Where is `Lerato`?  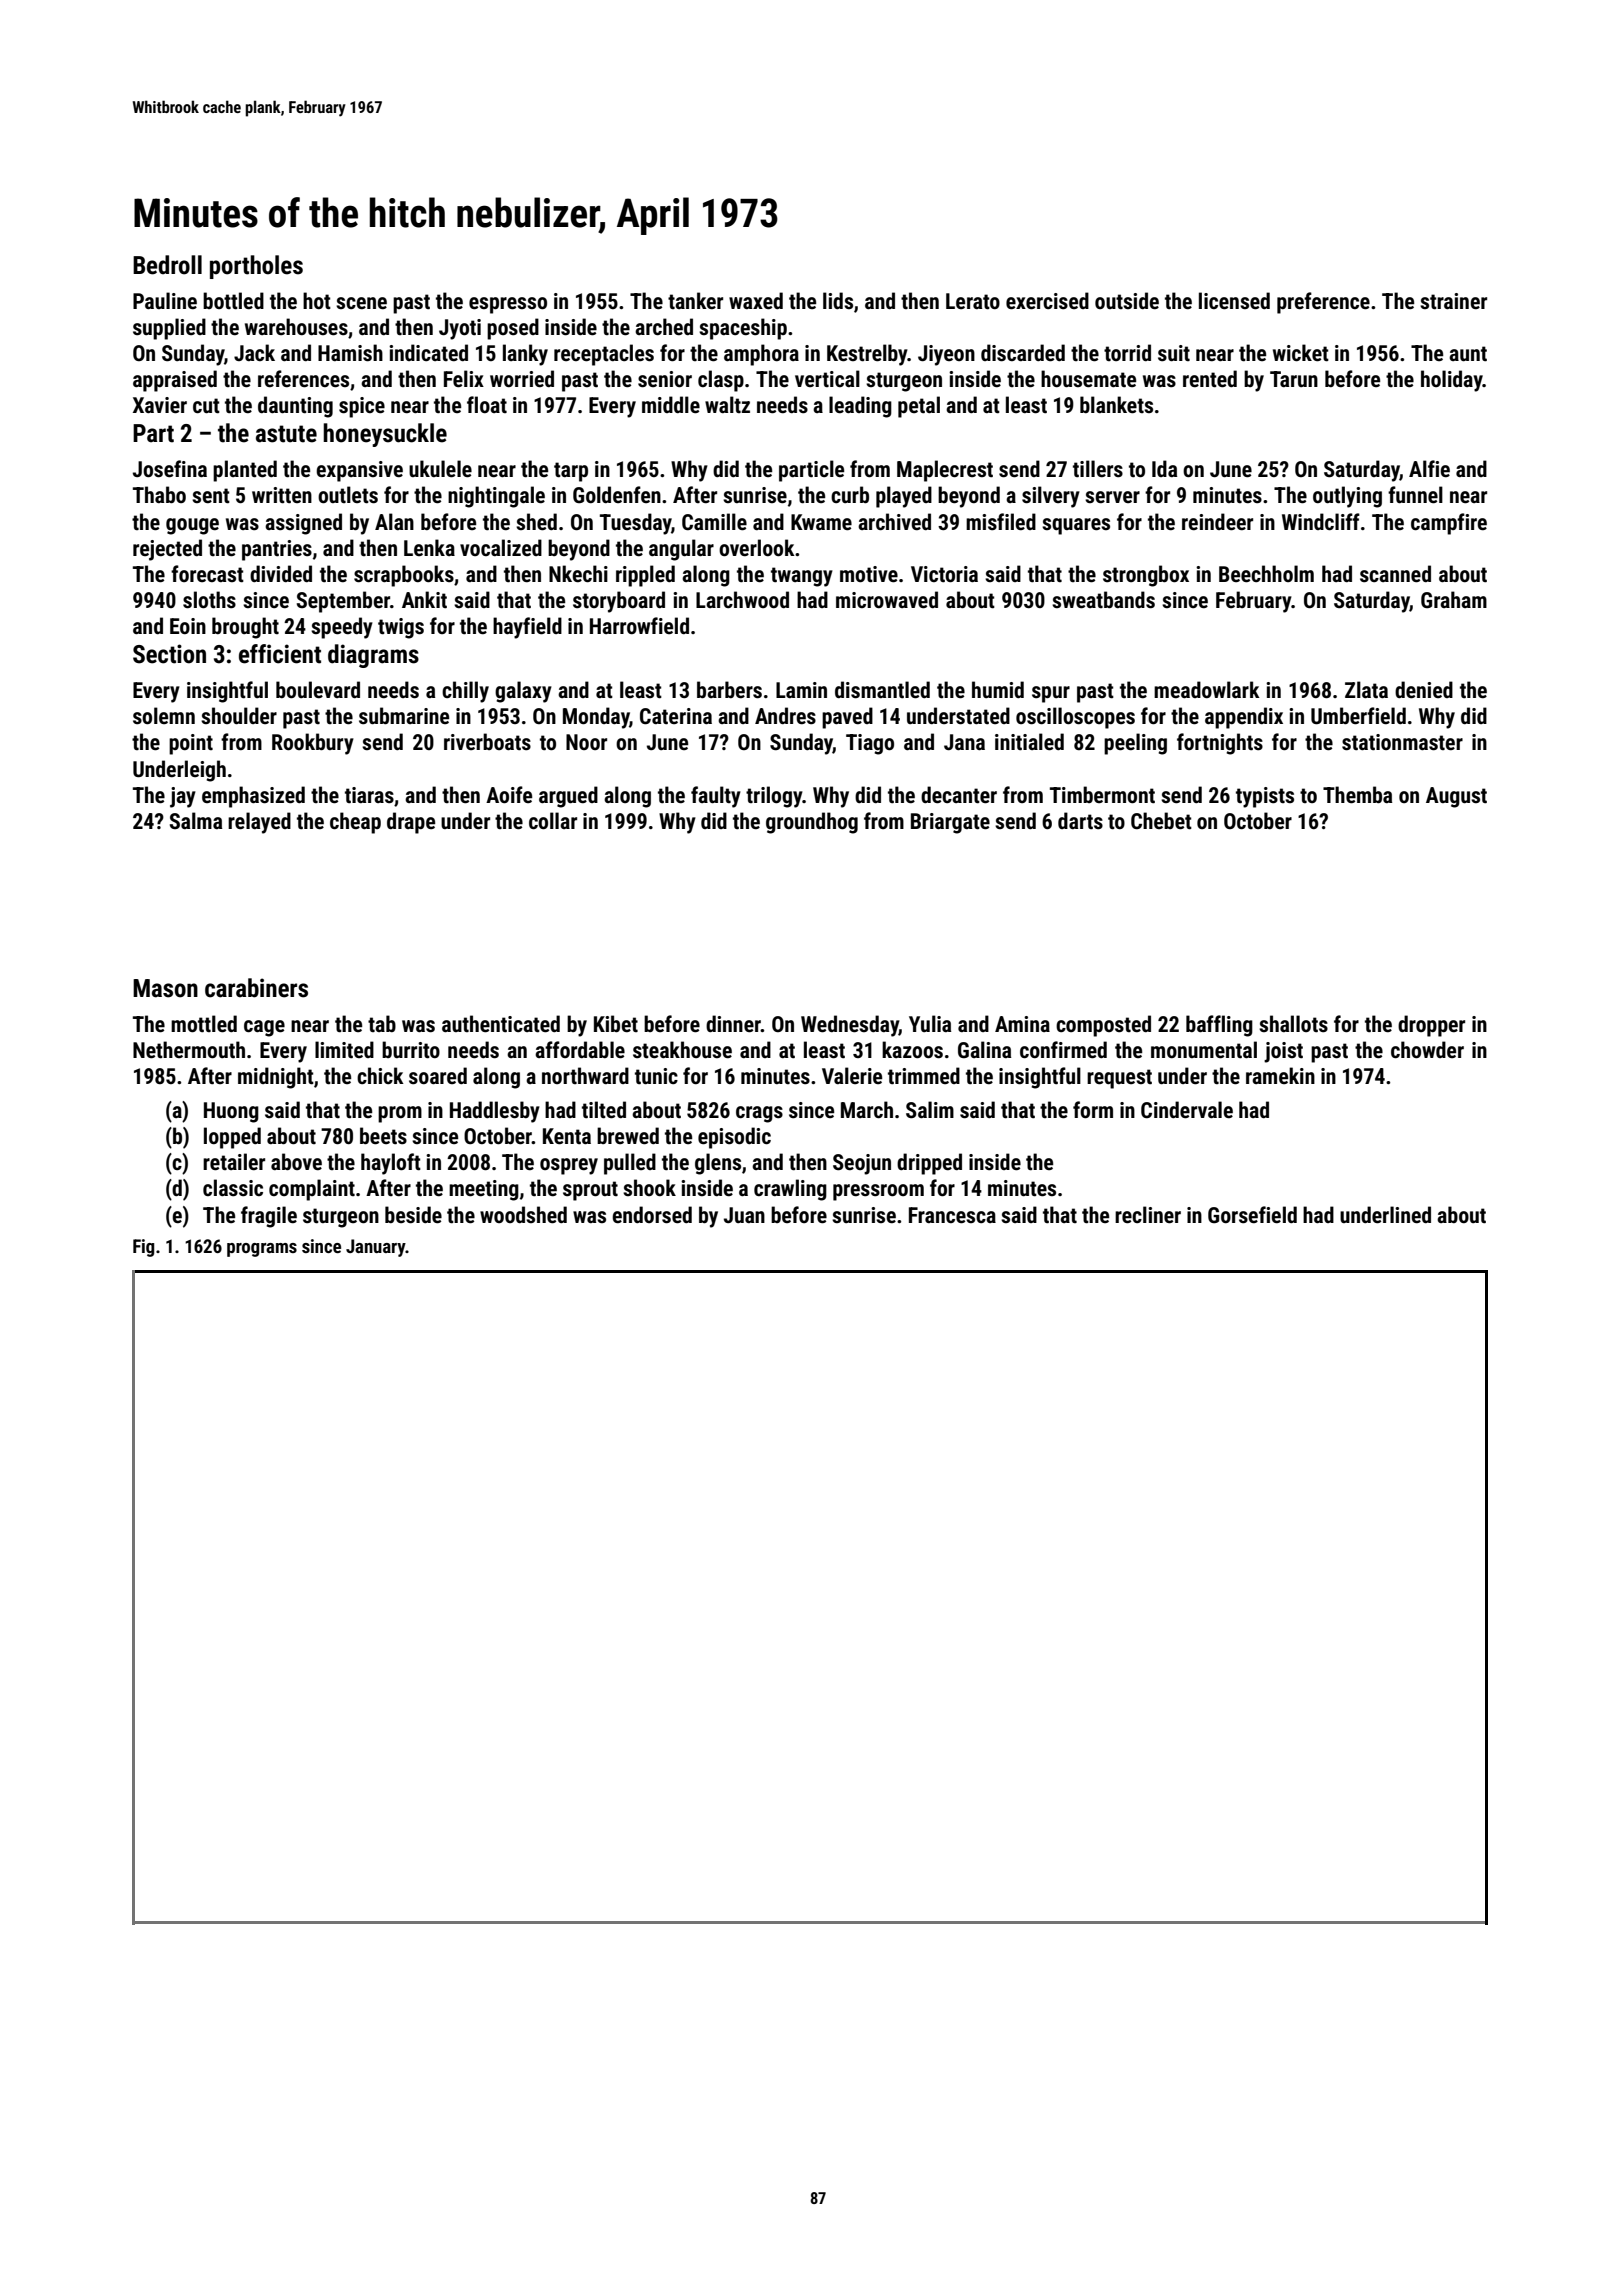
Lerato is located at coordinates (973, 301).
